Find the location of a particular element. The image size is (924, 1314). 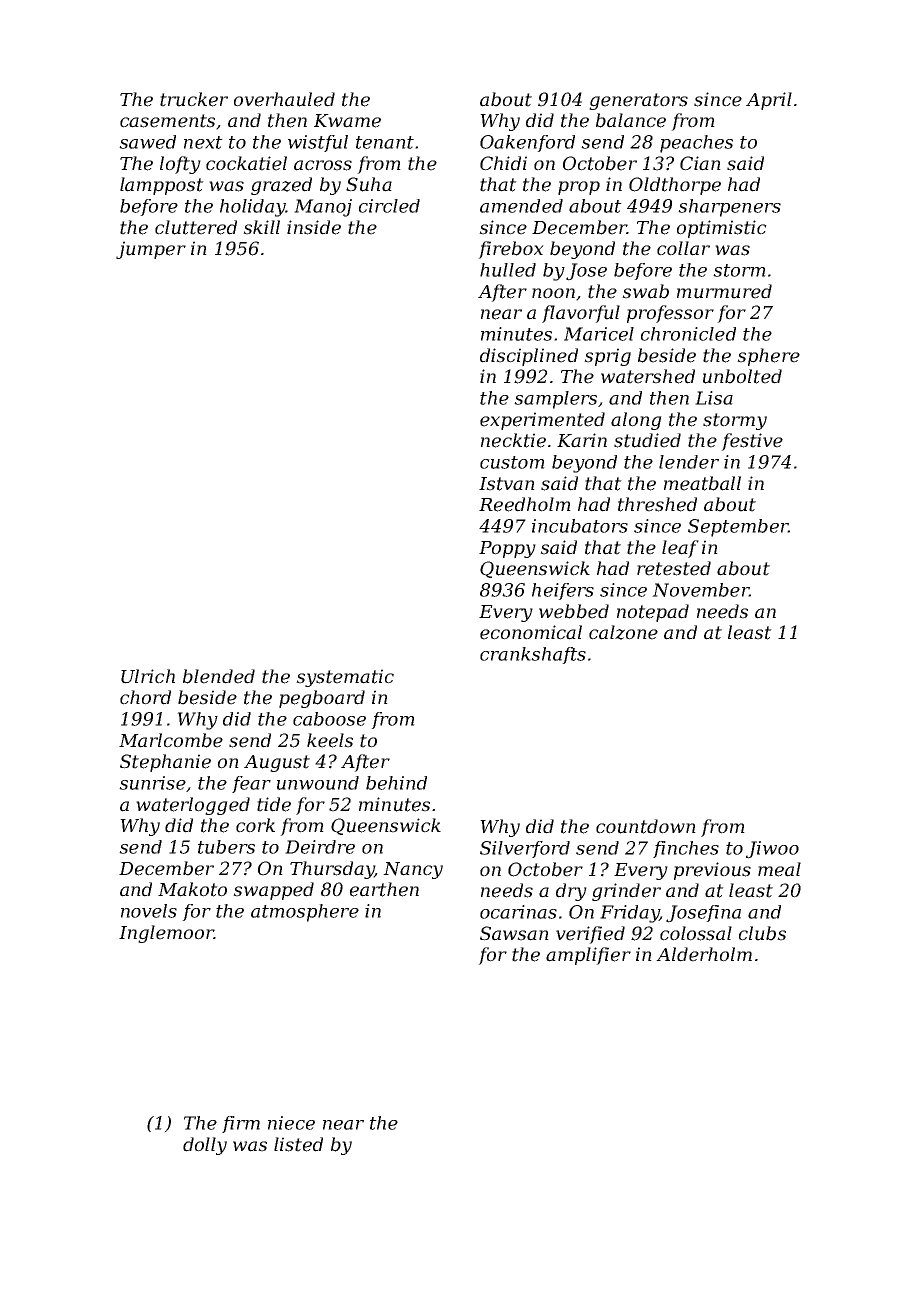

amplifier is located at coordinates (588, 956).
